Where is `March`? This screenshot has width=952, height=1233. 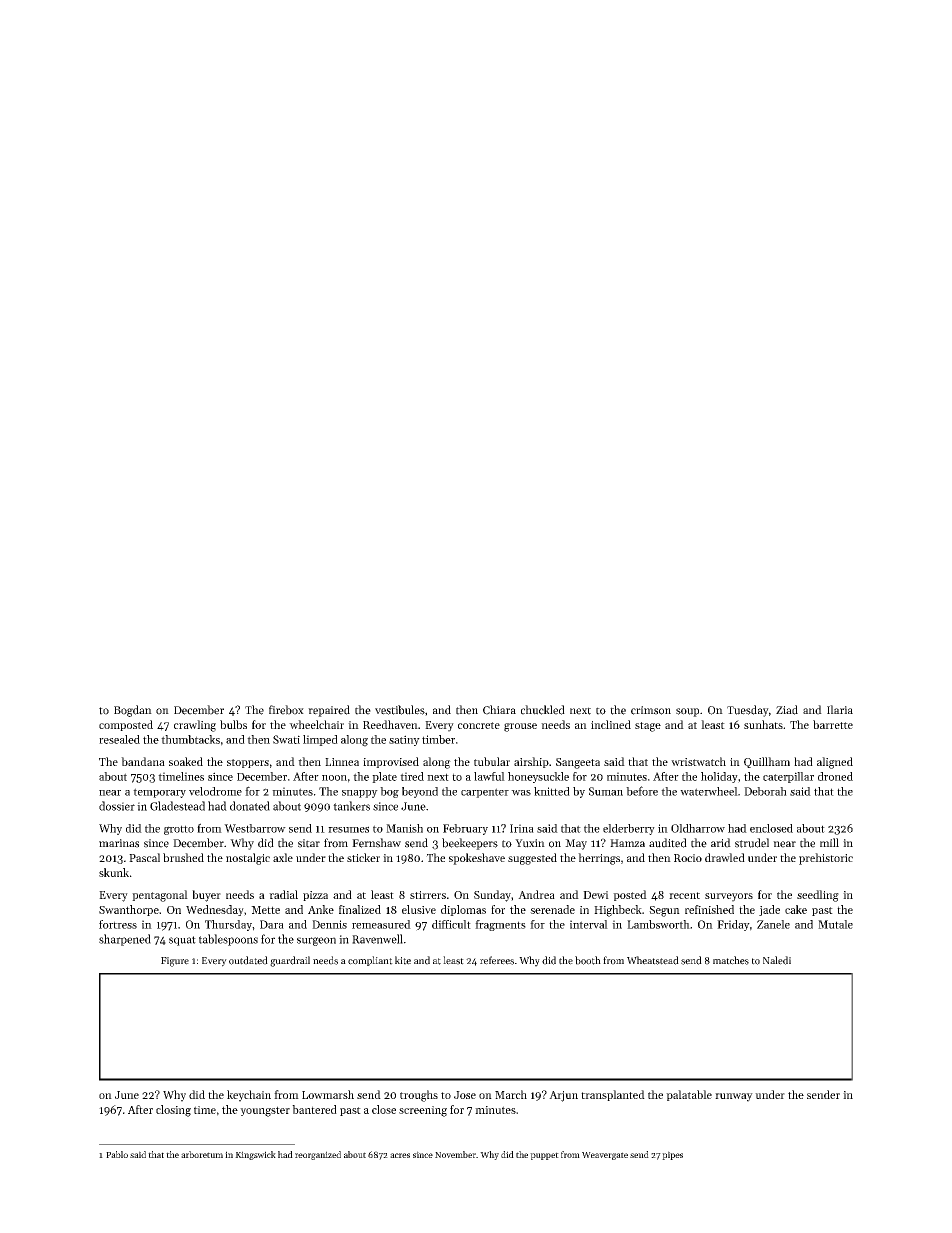
March is located at coordinates (511, 1094).
